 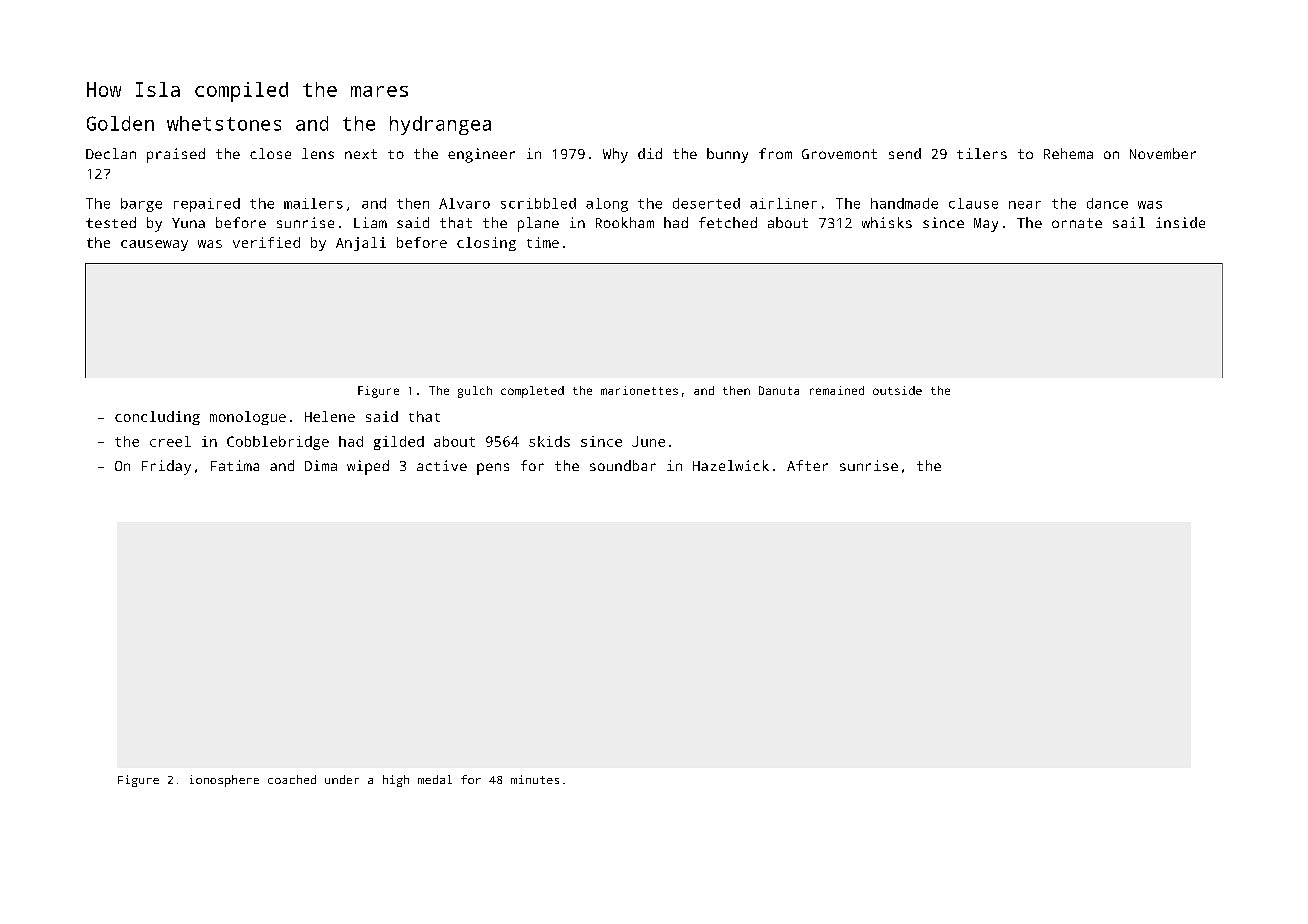 What do you see at coordinates (224, 123) in the screenshot?
I see `whetstones` at bounding box center [224, 123].
